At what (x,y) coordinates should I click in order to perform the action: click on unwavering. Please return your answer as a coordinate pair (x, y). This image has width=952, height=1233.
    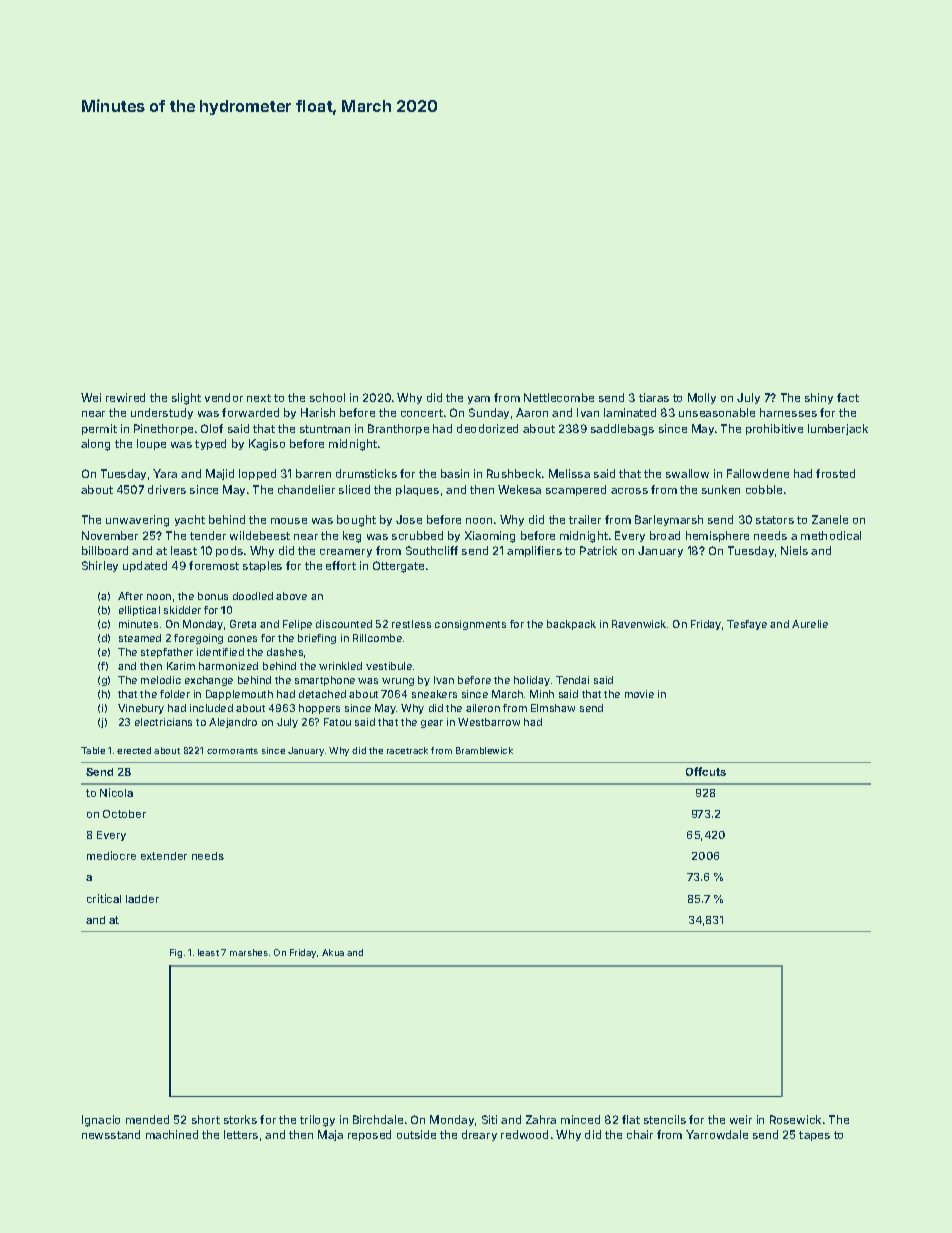
    Looking at the image, I should click on (137, 521).
